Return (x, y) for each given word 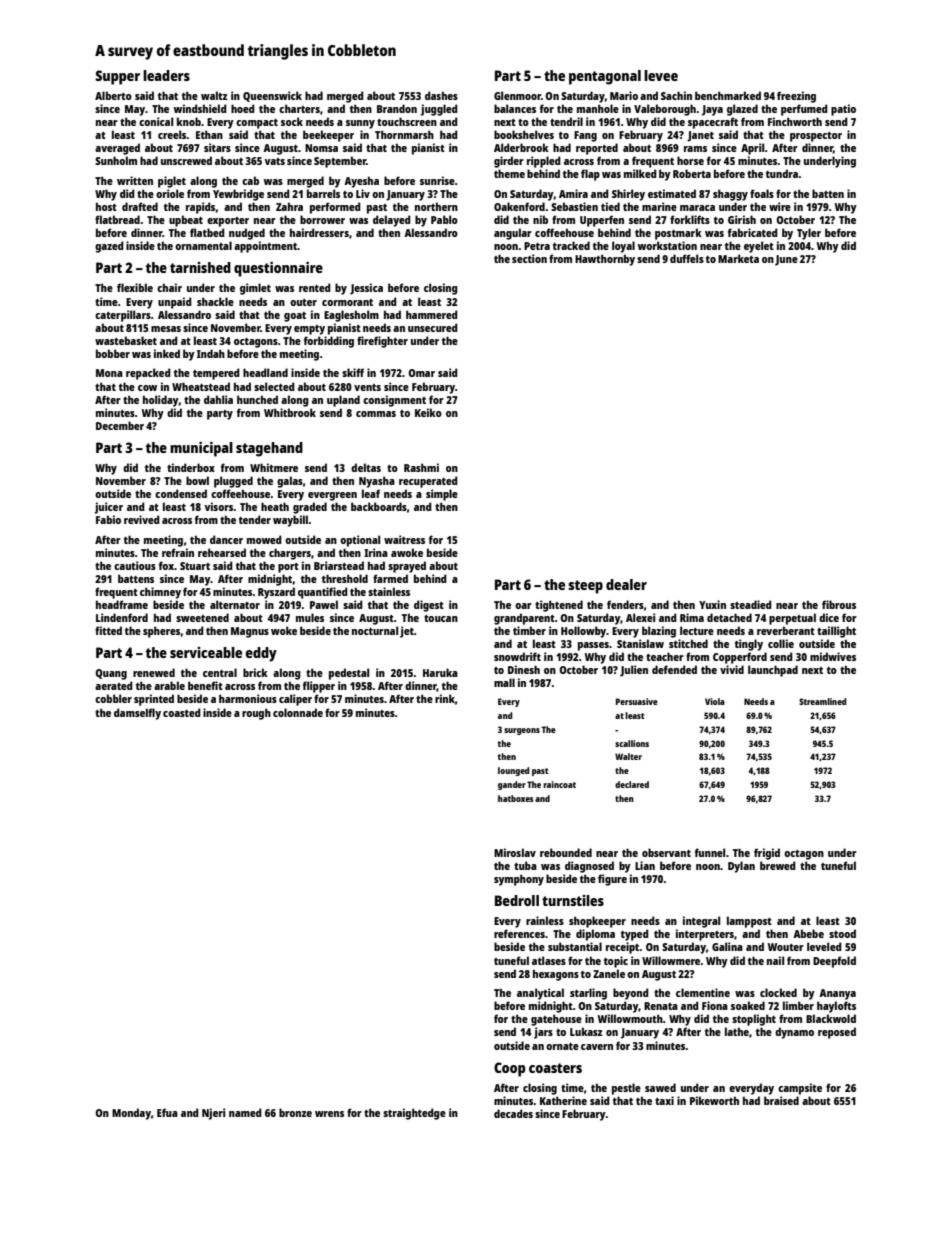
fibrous (839, 604)
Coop (510, 1069)
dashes (441, 95)
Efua (167, 1112)
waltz (214, 95)
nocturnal (375, 630)
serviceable (206, 652)
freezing (796, 97)
